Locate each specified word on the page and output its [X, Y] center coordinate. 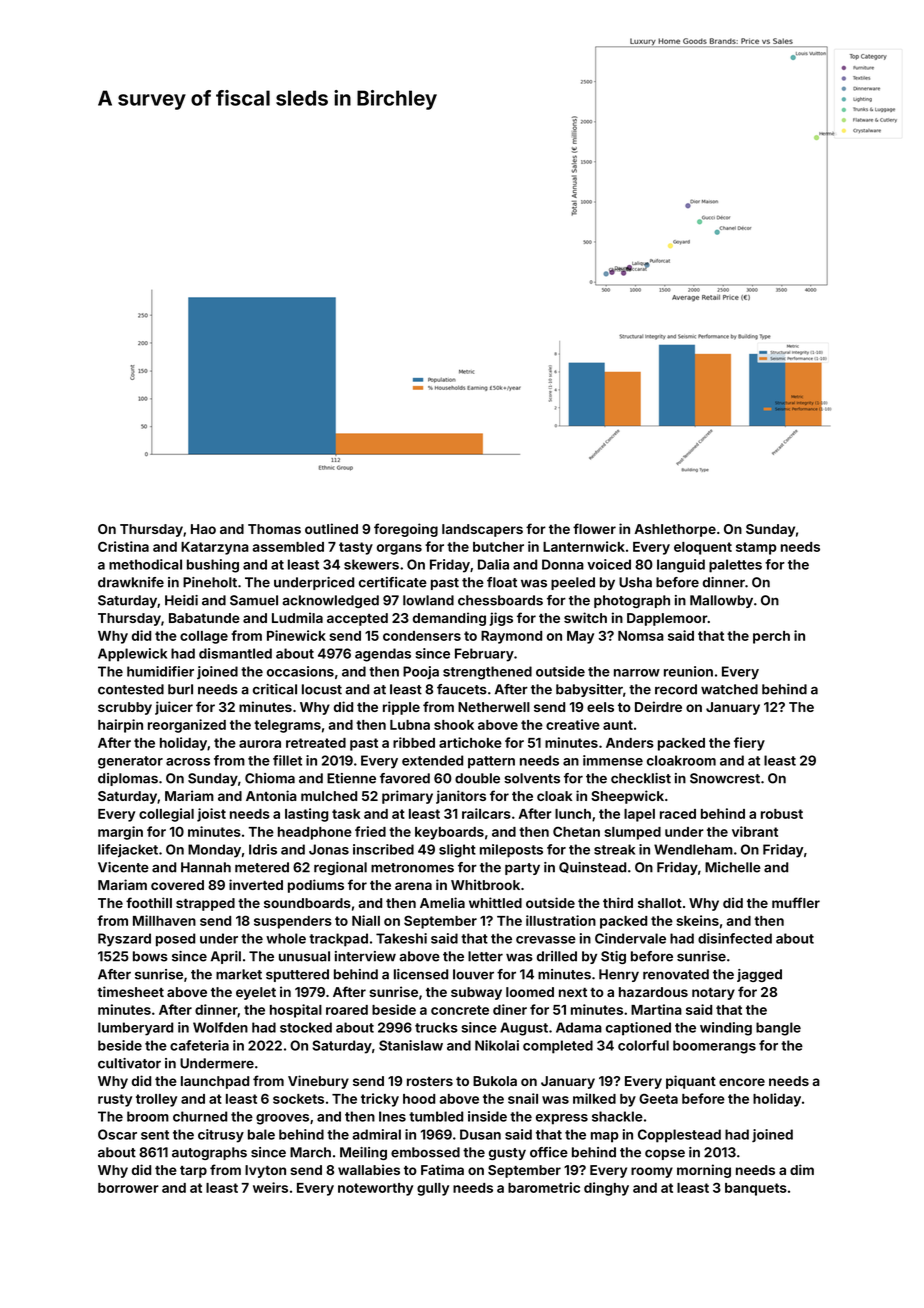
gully [433, 1189]
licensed [421, 974]
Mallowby [721, 601]
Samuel [254, 600]
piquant [691, 1082]
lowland [428, 600]
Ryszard [124, 940]
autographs [209, 1153]
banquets [756, 1189]
